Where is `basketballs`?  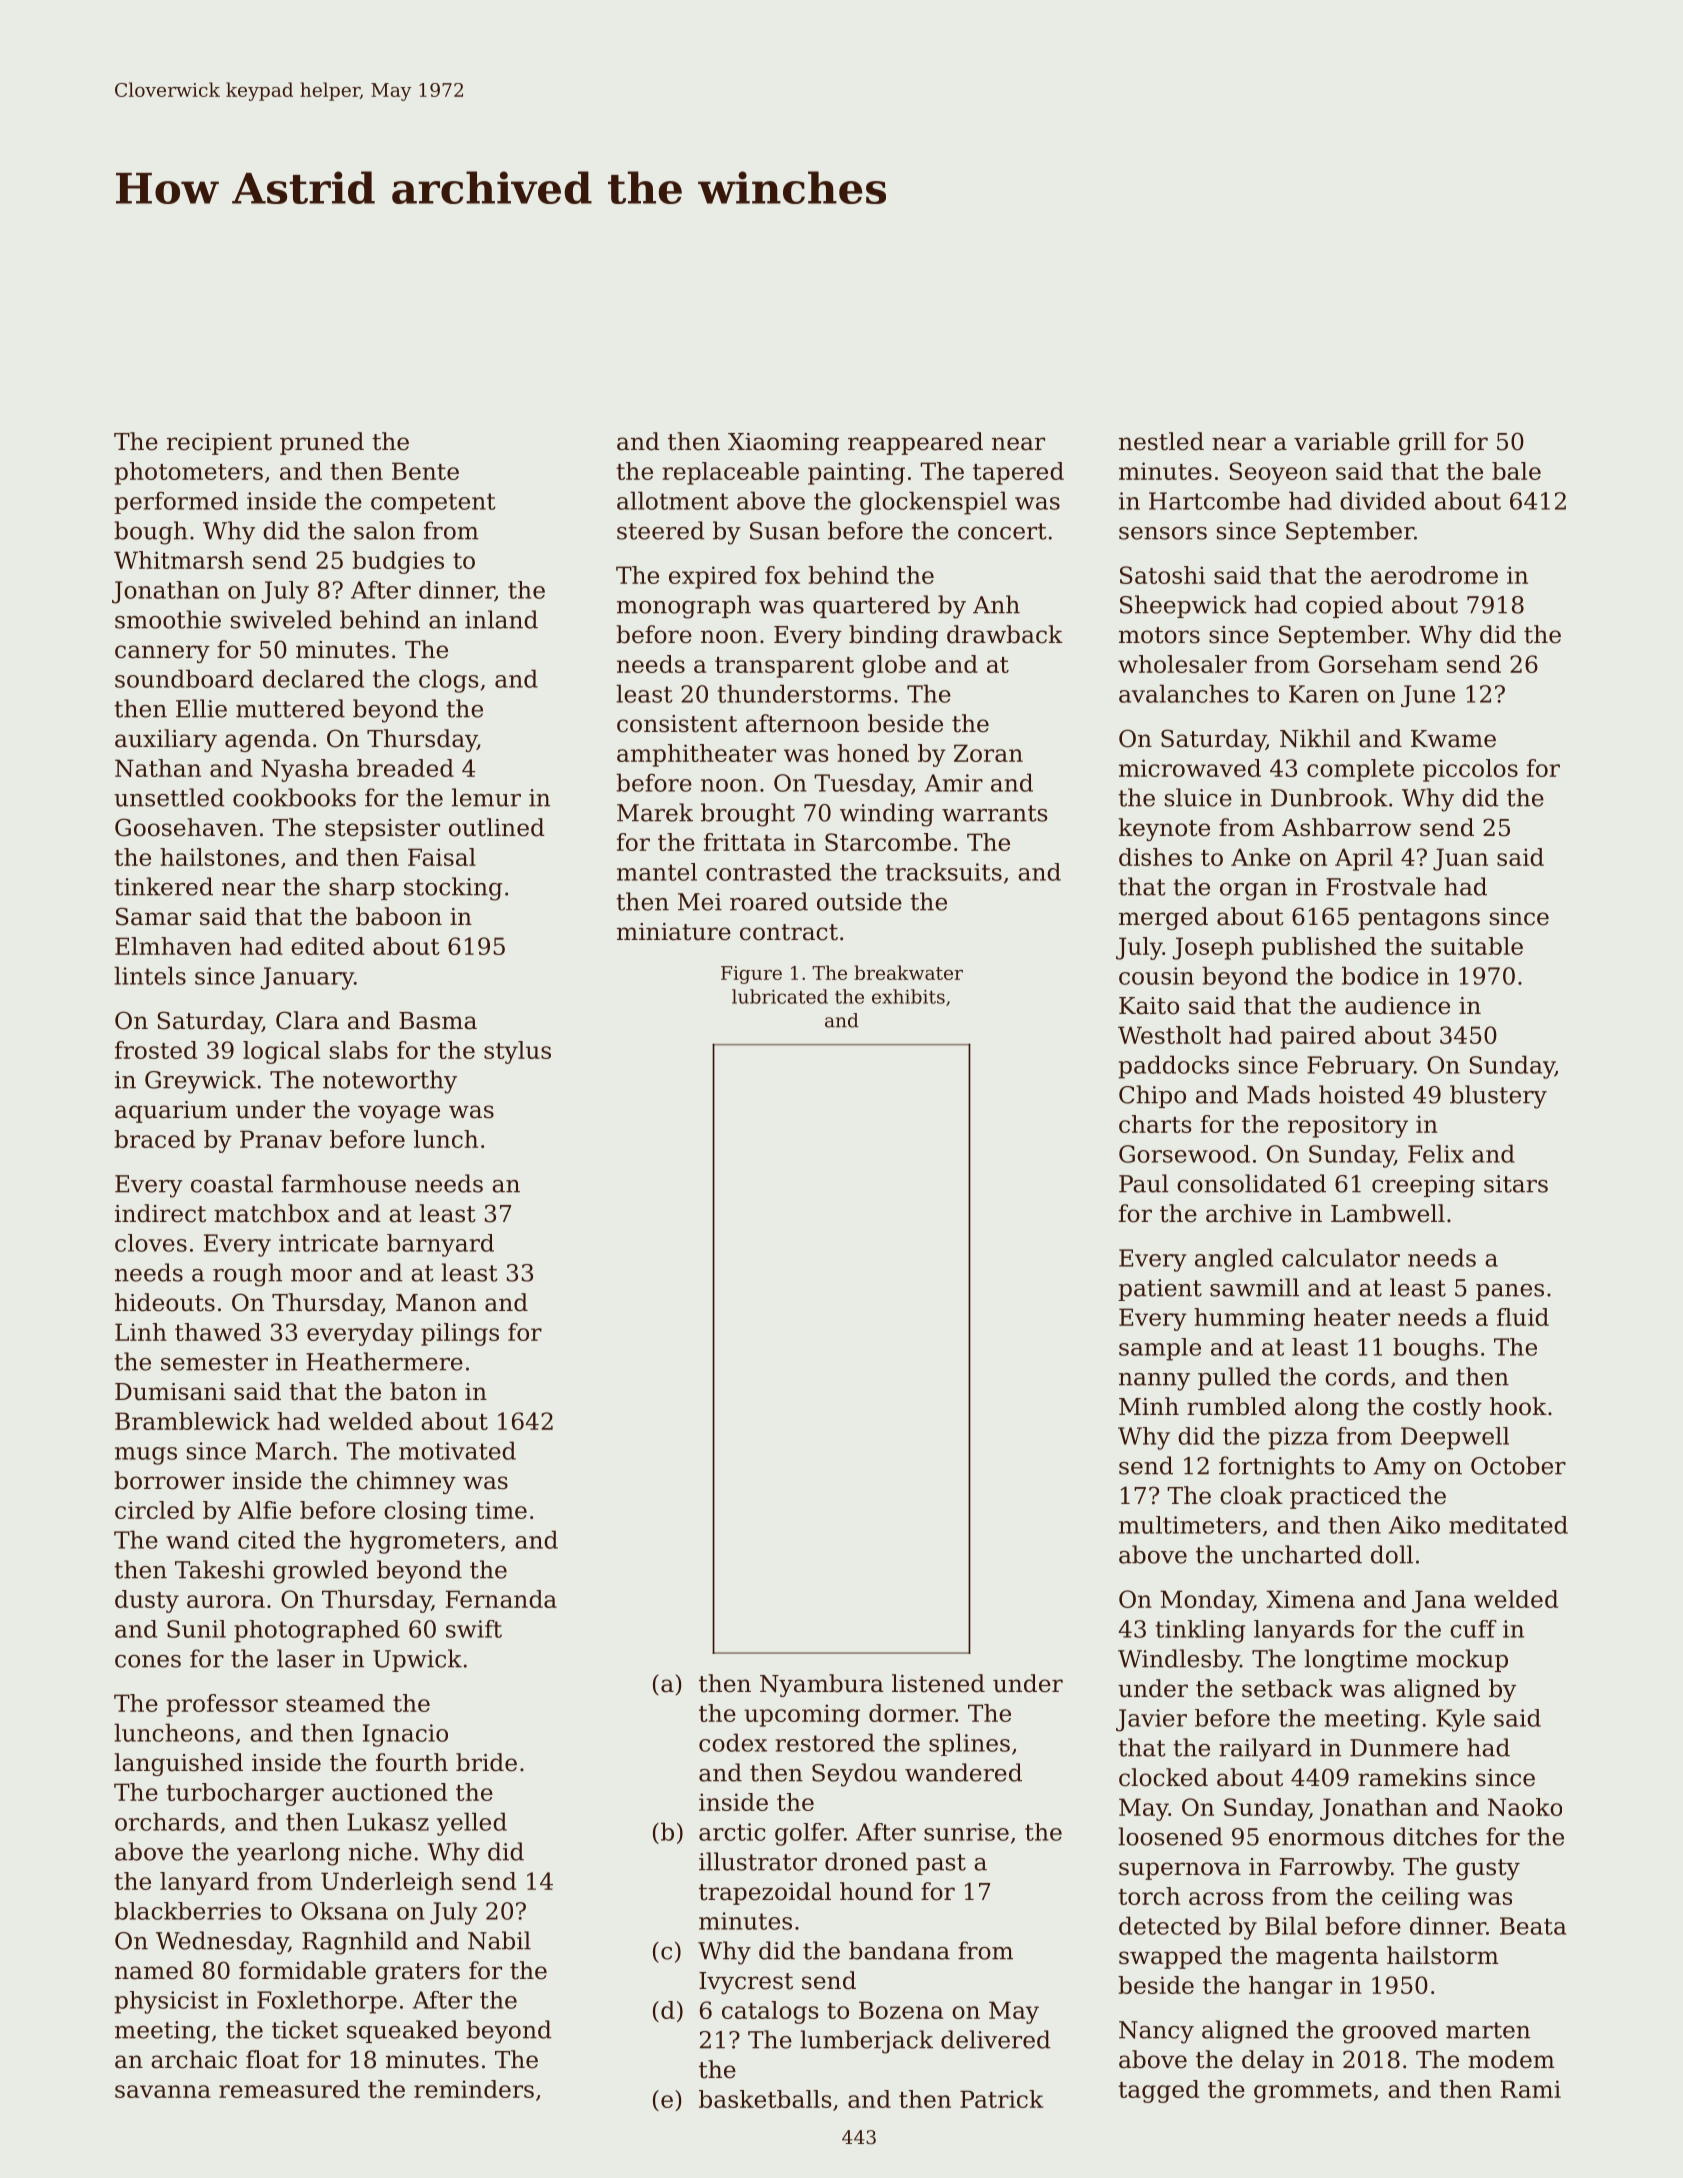 basketballs is located at coordinates (765, 2099).
